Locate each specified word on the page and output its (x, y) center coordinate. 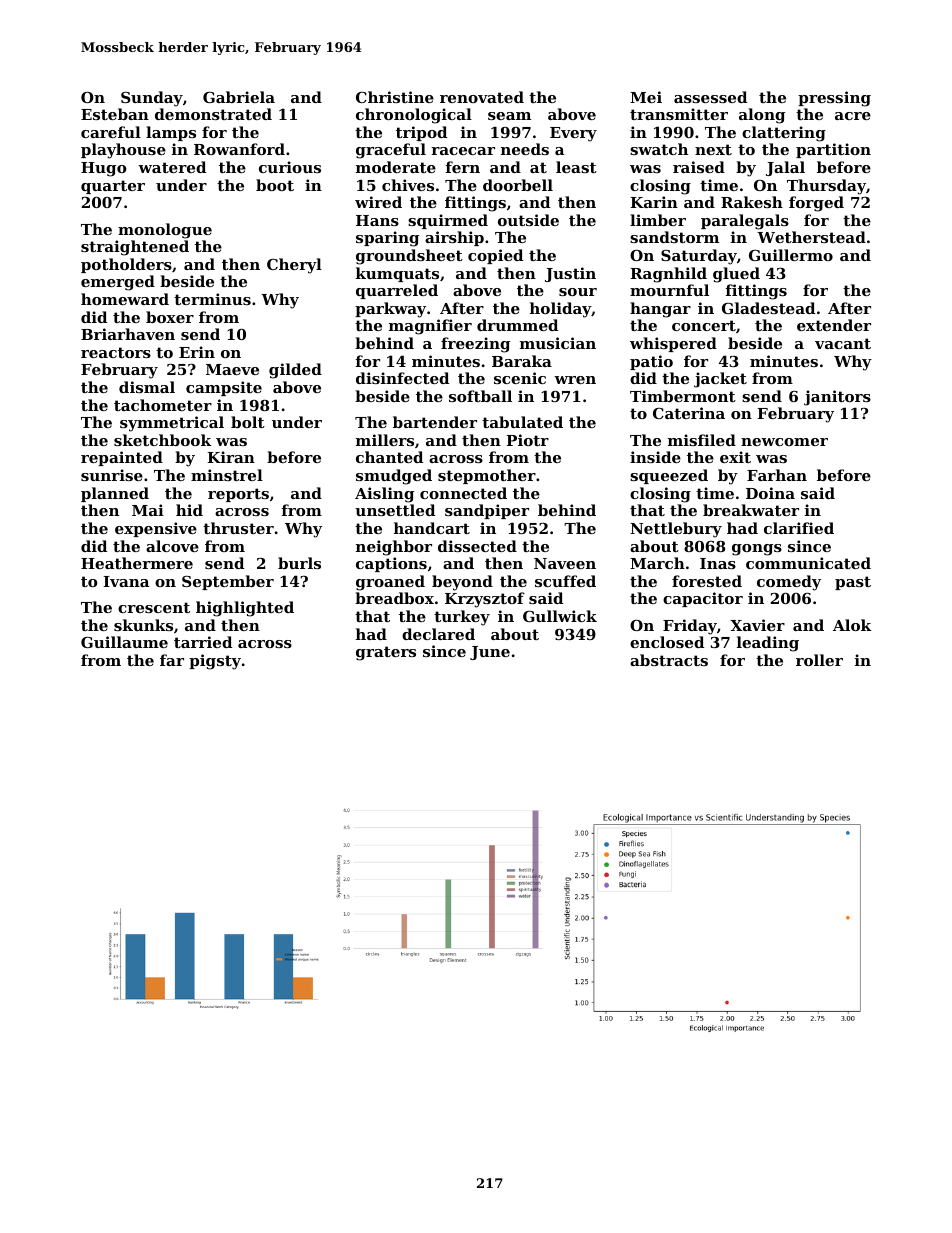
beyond (462, 583)
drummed (517, 325)
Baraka (522, 361)
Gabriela (239, 97)
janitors (837, 398)
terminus (212, 299)
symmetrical (172, 424)
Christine (395, 97)
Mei (646, 97)
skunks (143, 625)
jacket (720, 380)
